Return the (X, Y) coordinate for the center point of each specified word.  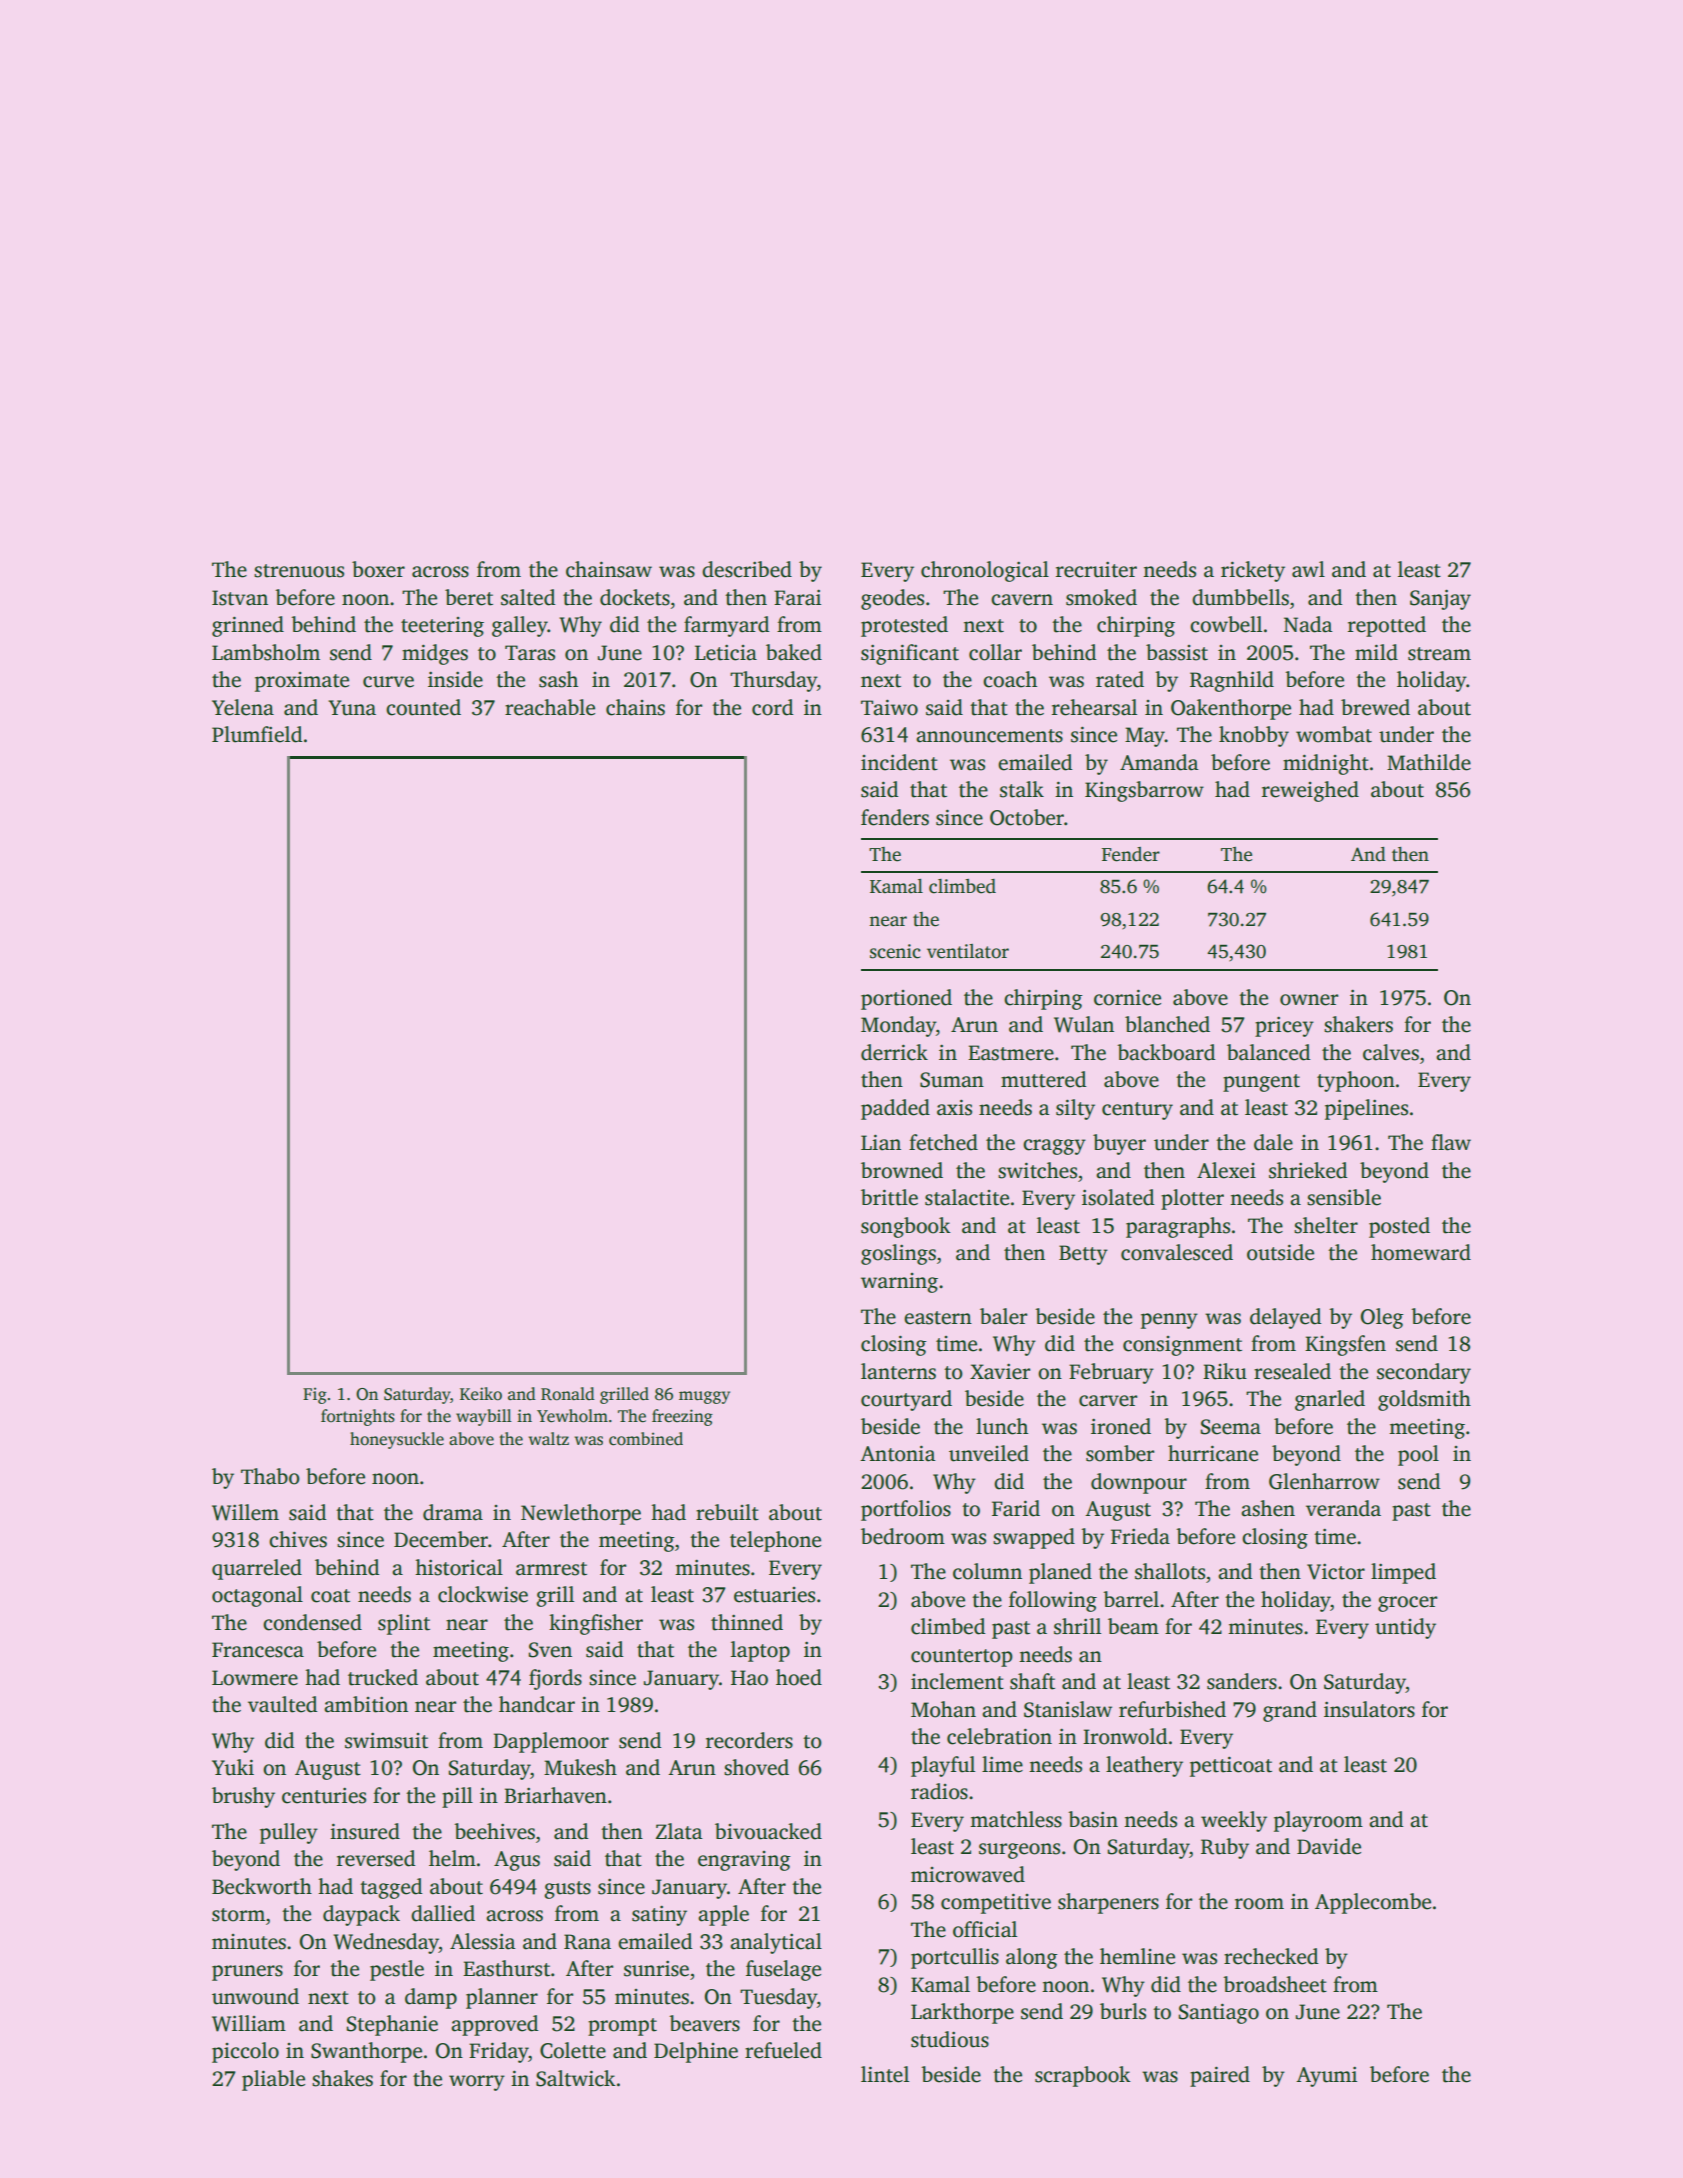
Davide (1329, 1846)
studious (950, 2039)
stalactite (967, 1197)
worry (477, 2083)
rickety (1253, 571)
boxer (378, 569)
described (747, 569)
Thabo (270, 1476)
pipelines (1366, 1109)
